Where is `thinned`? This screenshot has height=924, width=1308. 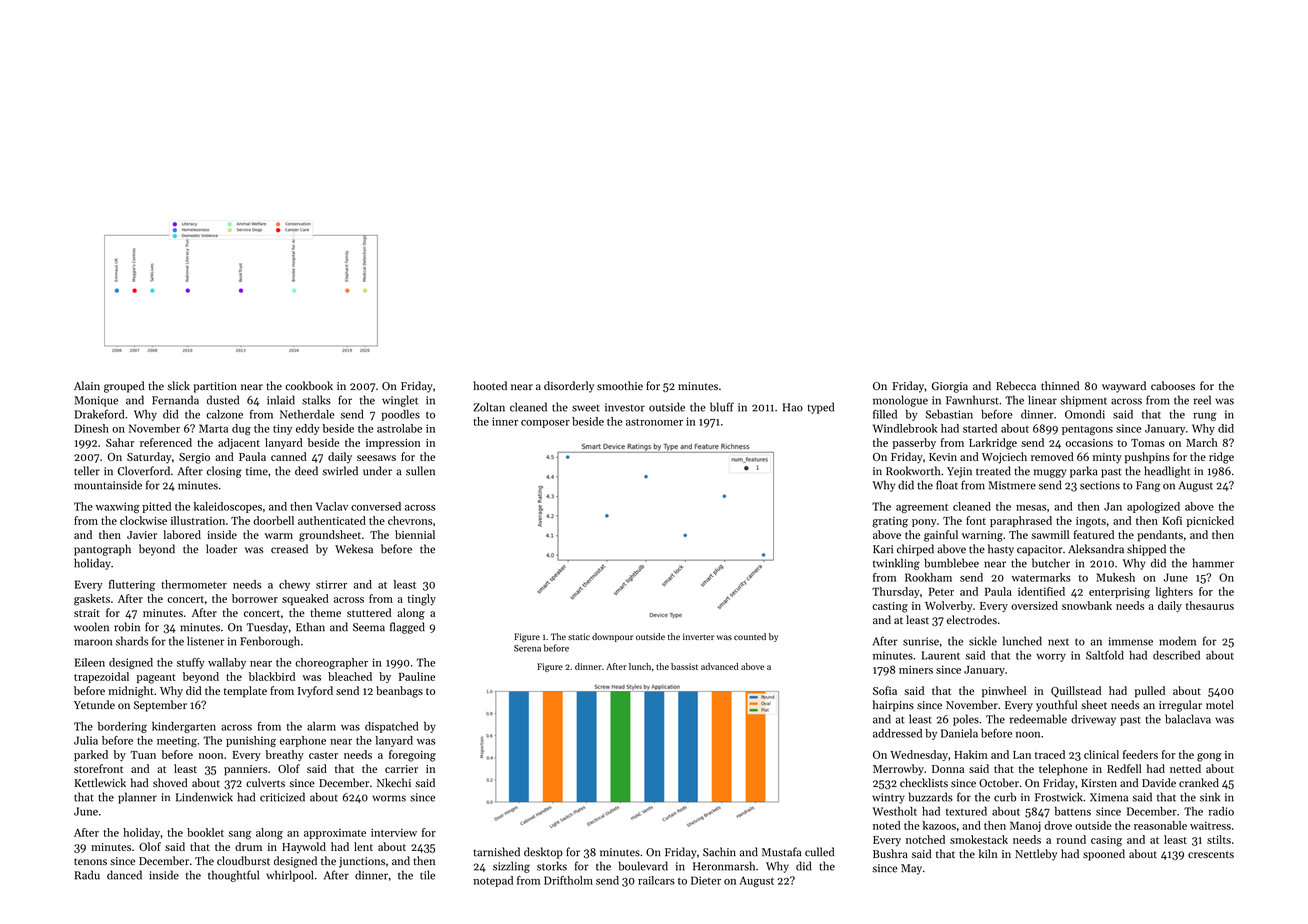
thinned is located at coordinates (1060, 385).
